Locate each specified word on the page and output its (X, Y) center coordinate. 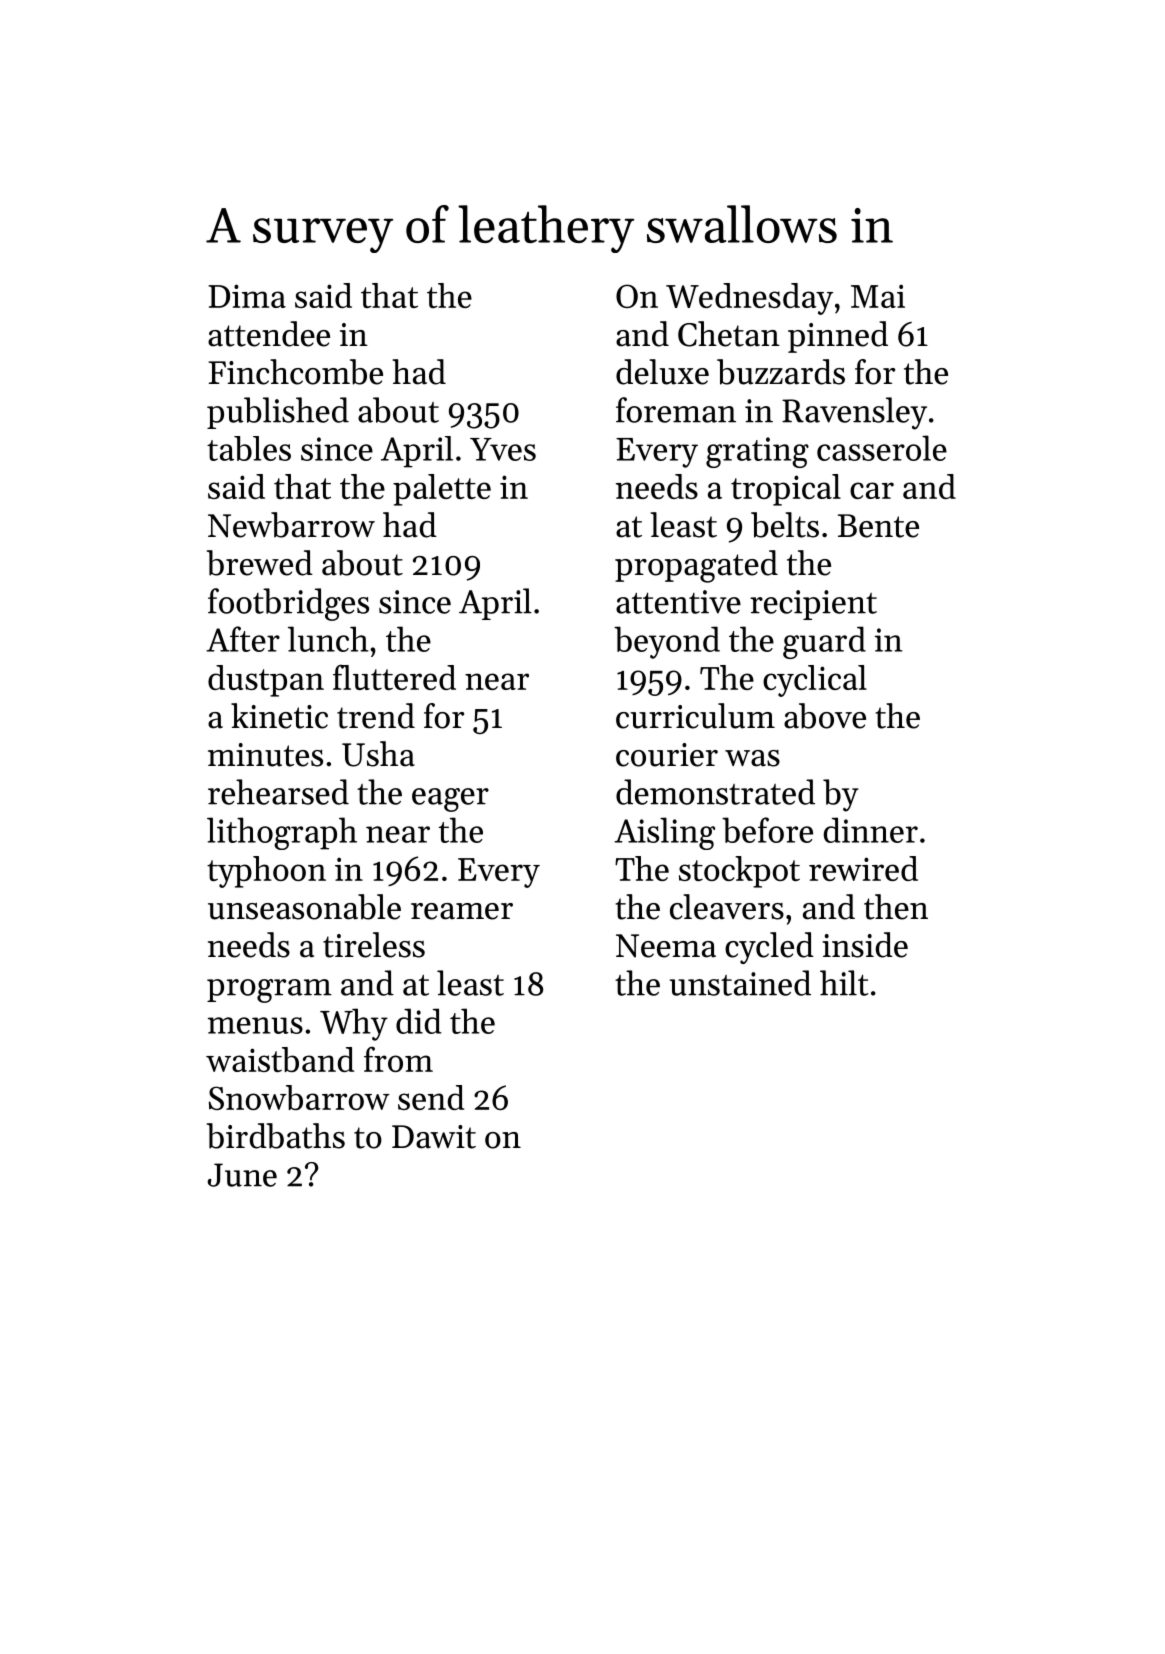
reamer (462, 911)
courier (667, 755)
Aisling (664, 833)
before (767, 830)
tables (249, 448)
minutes (265, 755)
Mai (878, 296)
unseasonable (304, 907)
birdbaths (276, 1136)
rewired (863, 868)
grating (757, 452)
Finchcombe (295, 372)
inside (865, 945)
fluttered (394, 677)
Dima (247, 296)
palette (442, 490)
